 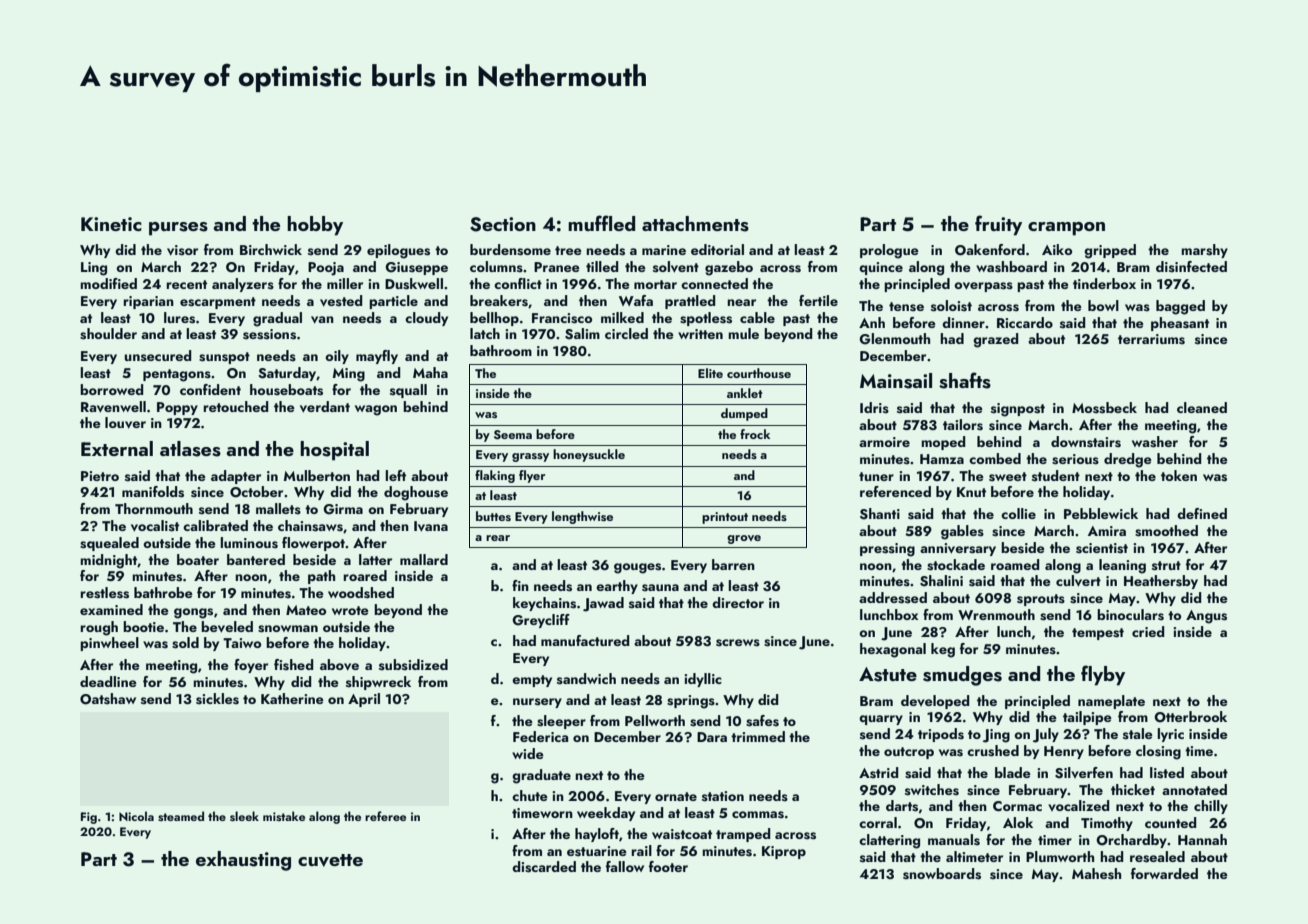 I want to click on subsidized, so click(x=413, y=665).
